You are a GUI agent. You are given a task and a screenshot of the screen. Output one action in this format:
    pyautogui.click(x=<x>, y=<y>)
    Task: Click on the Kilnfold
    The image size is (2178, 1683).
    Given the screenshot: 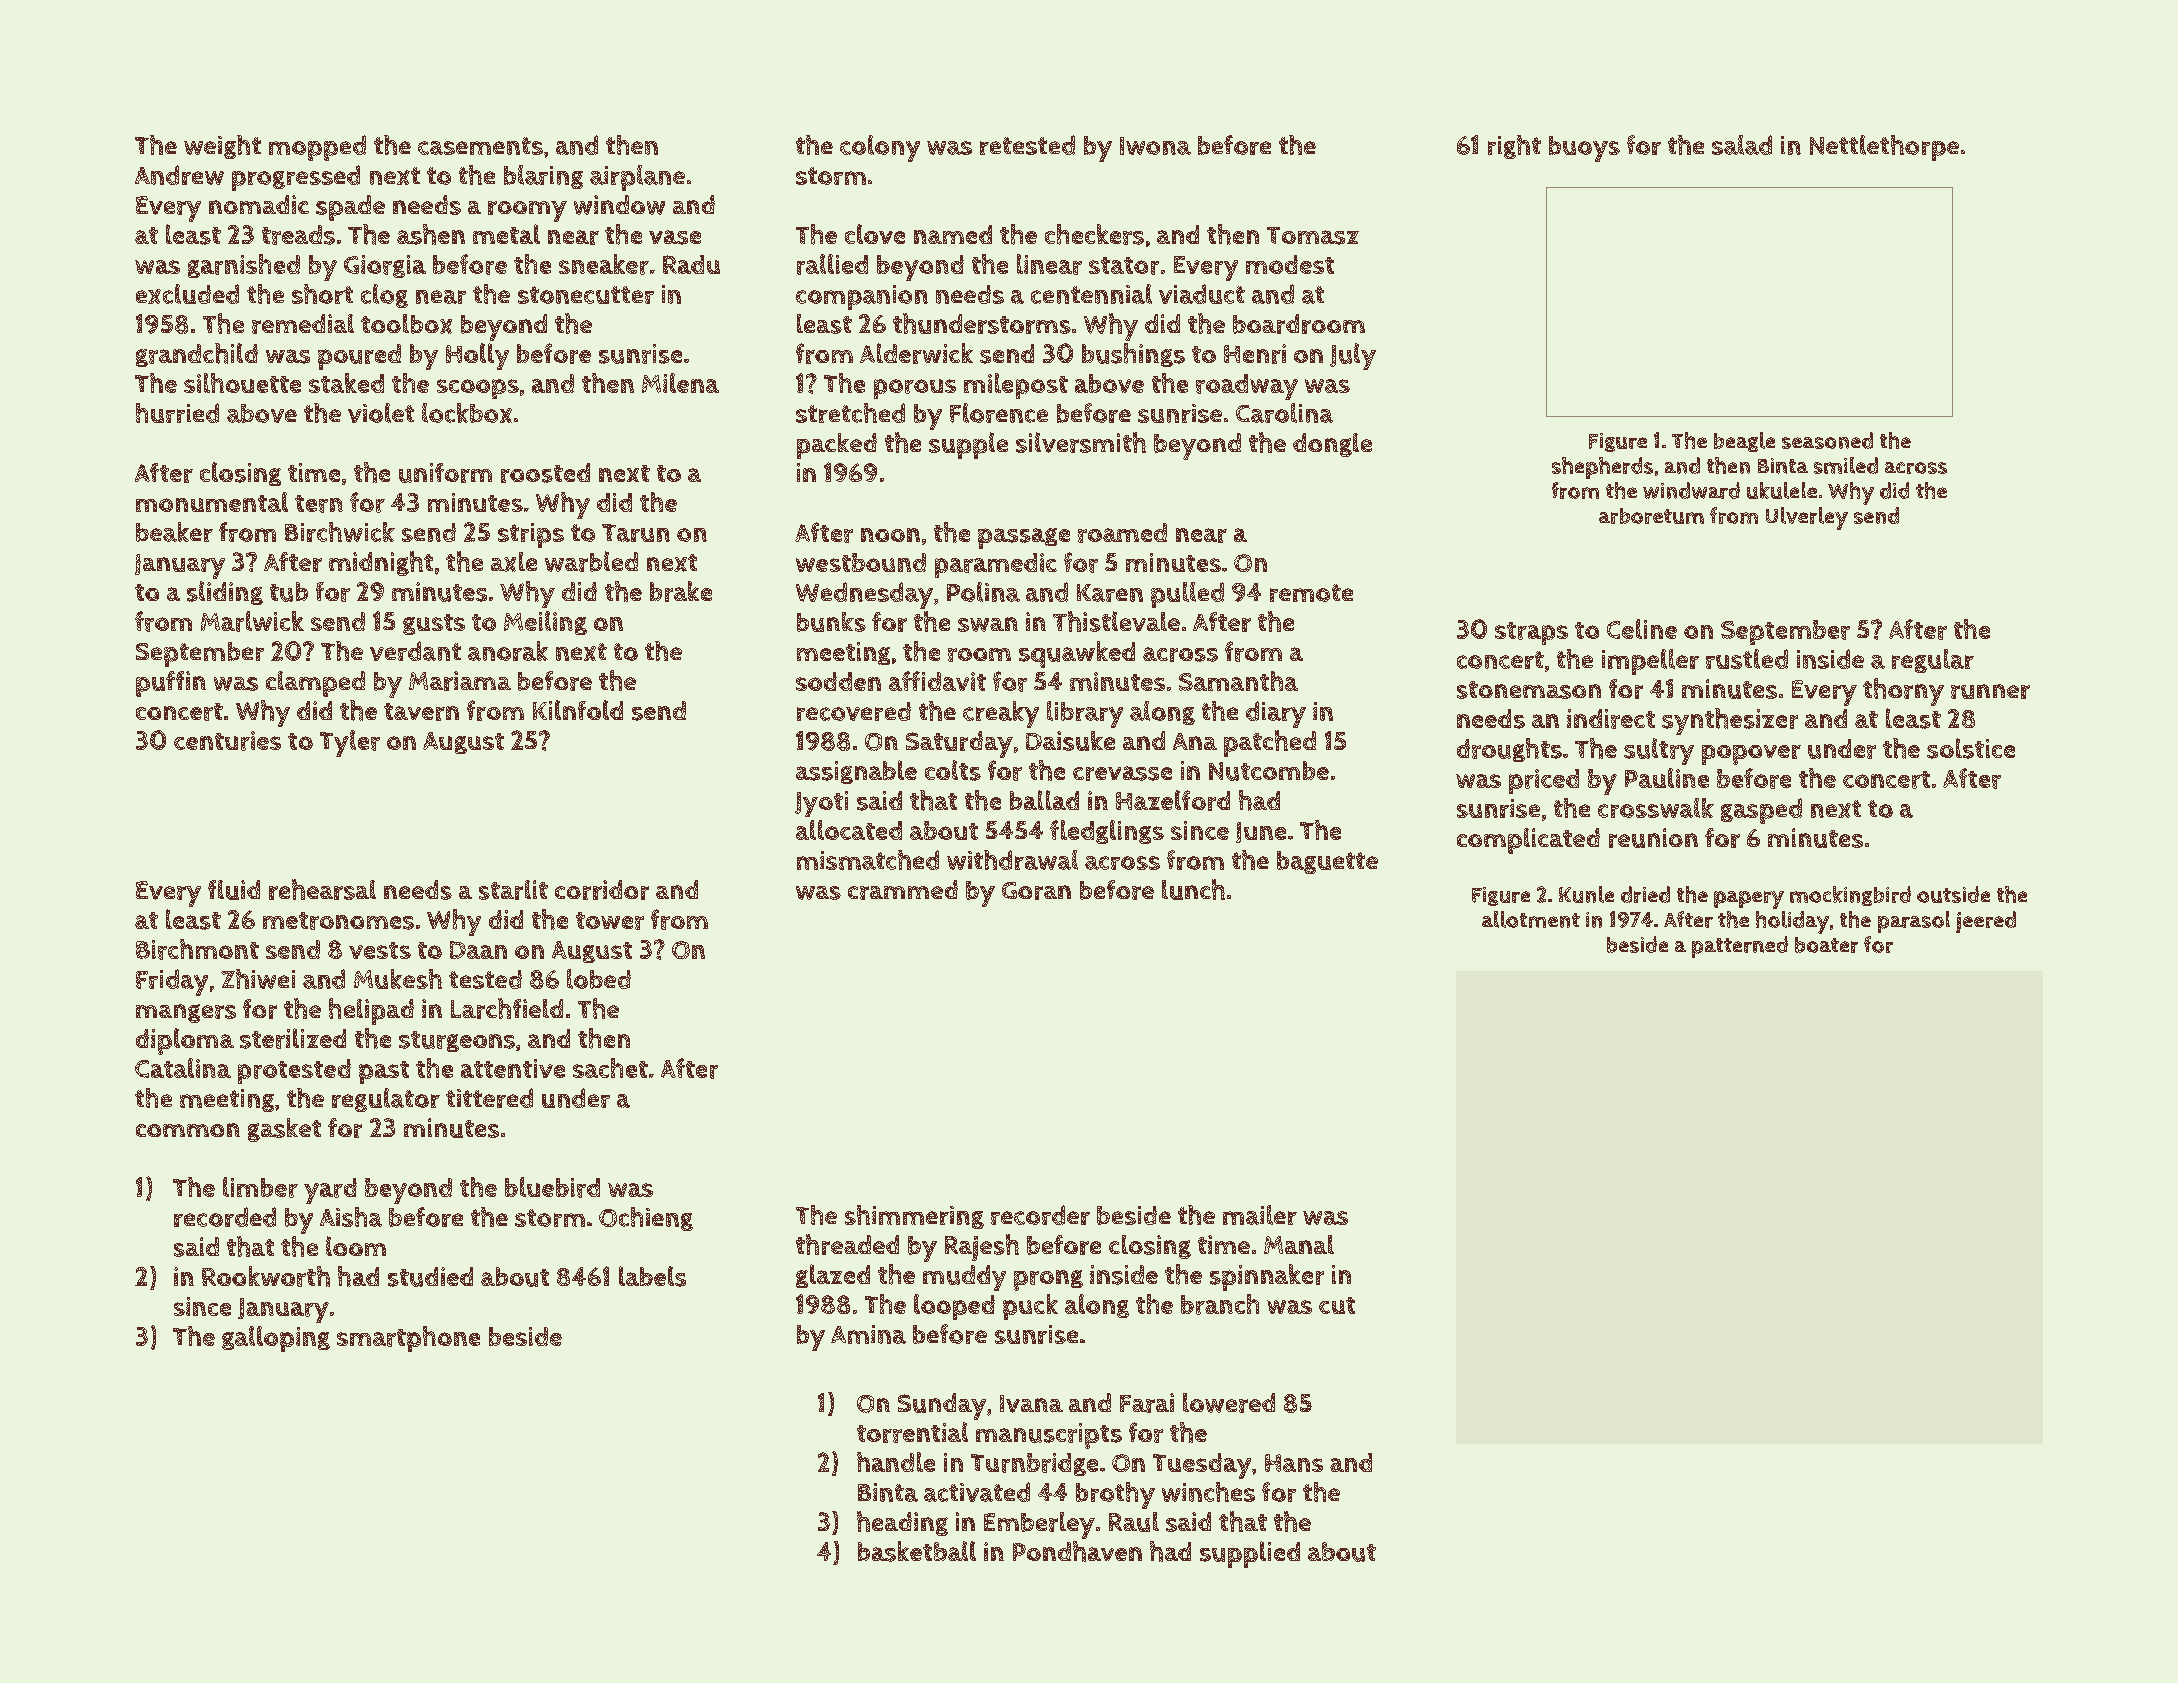 What is the action you would take?
    pyautogui.click(x=578, y=710)
